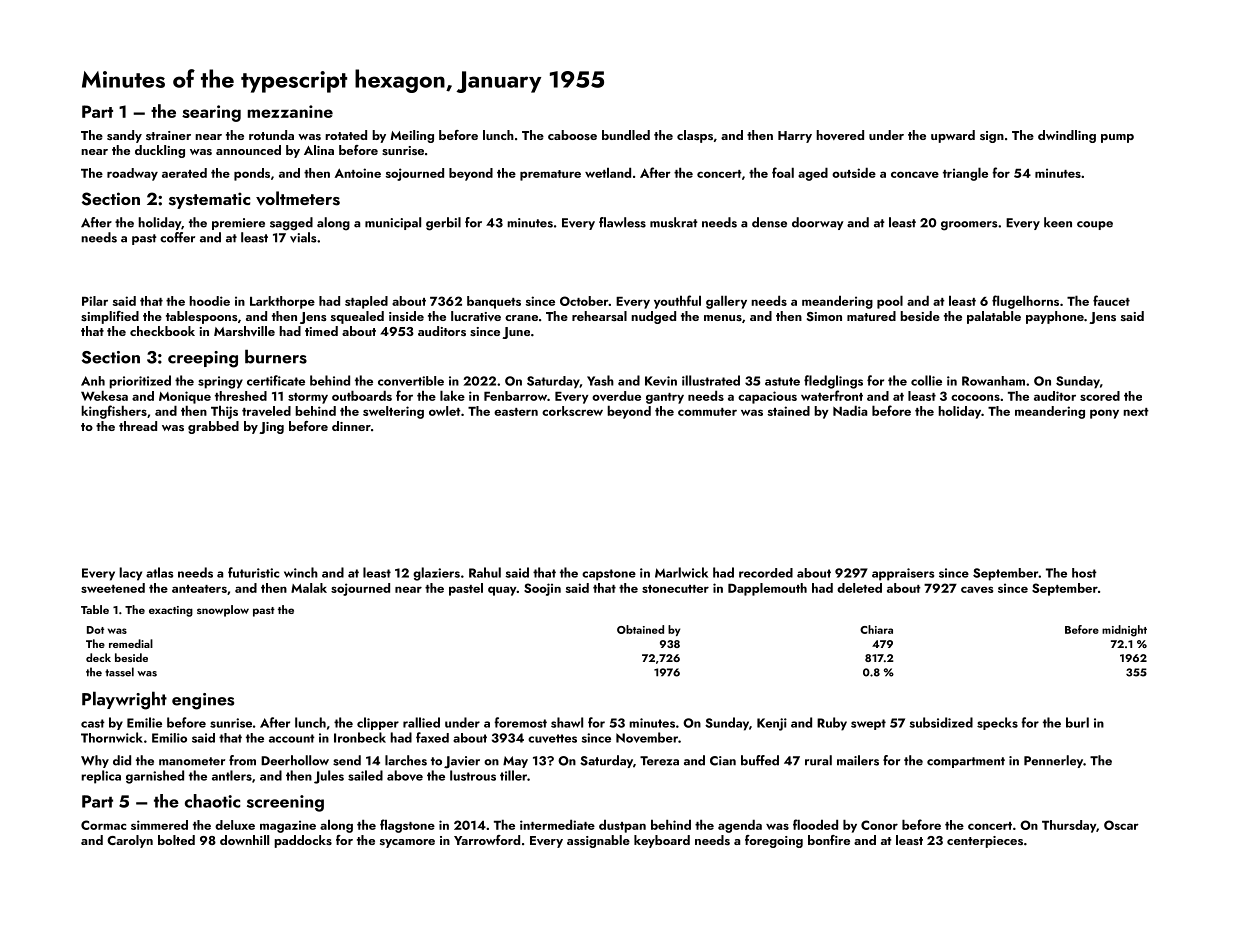 The image size is (1233, 952). Describe the element at coordinates (213, 427) in the screenshot. I see `grabbed` at that location.
